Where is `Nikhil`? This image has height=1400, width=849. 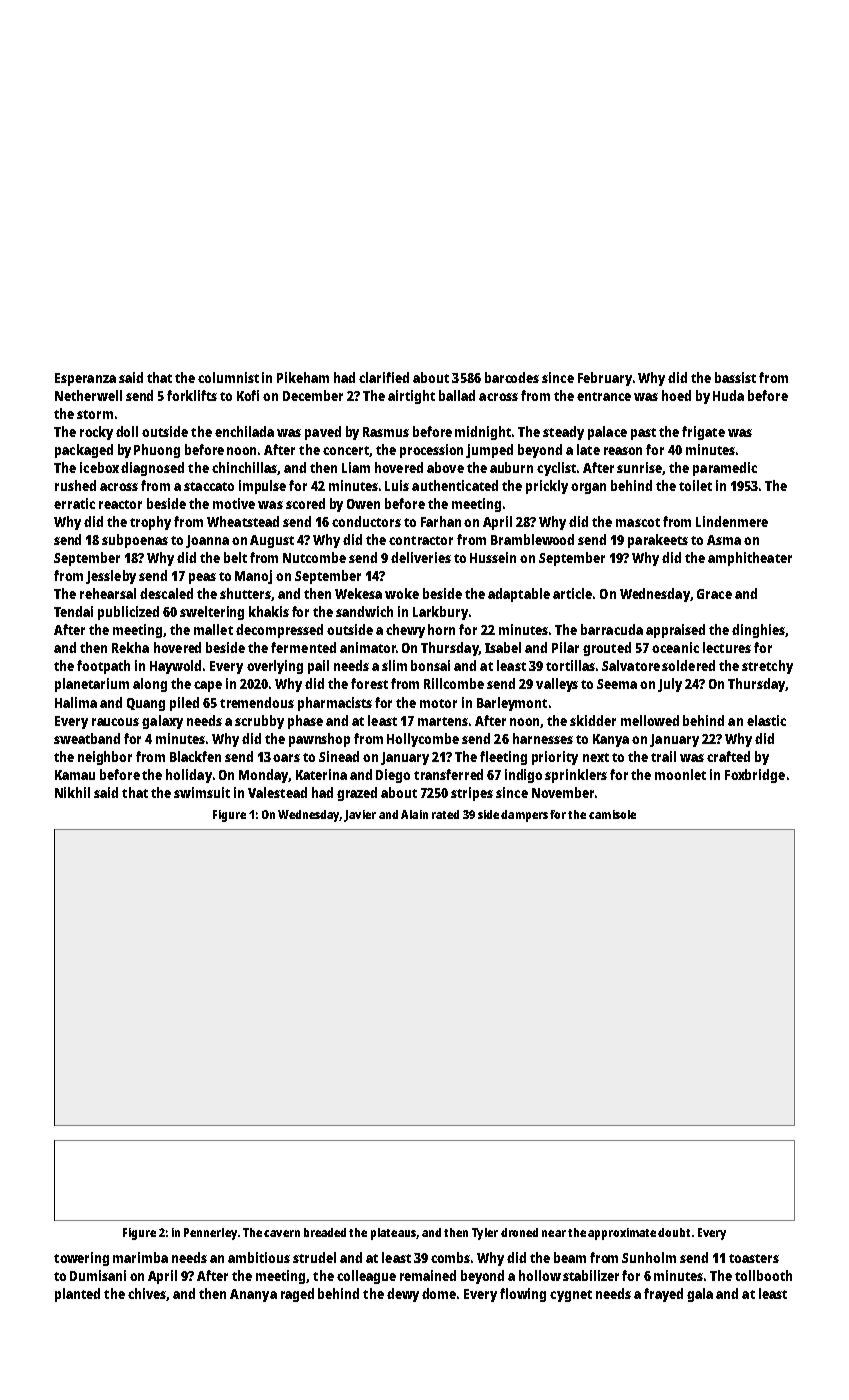 Nikhil is located at coordinates (72, 792).
